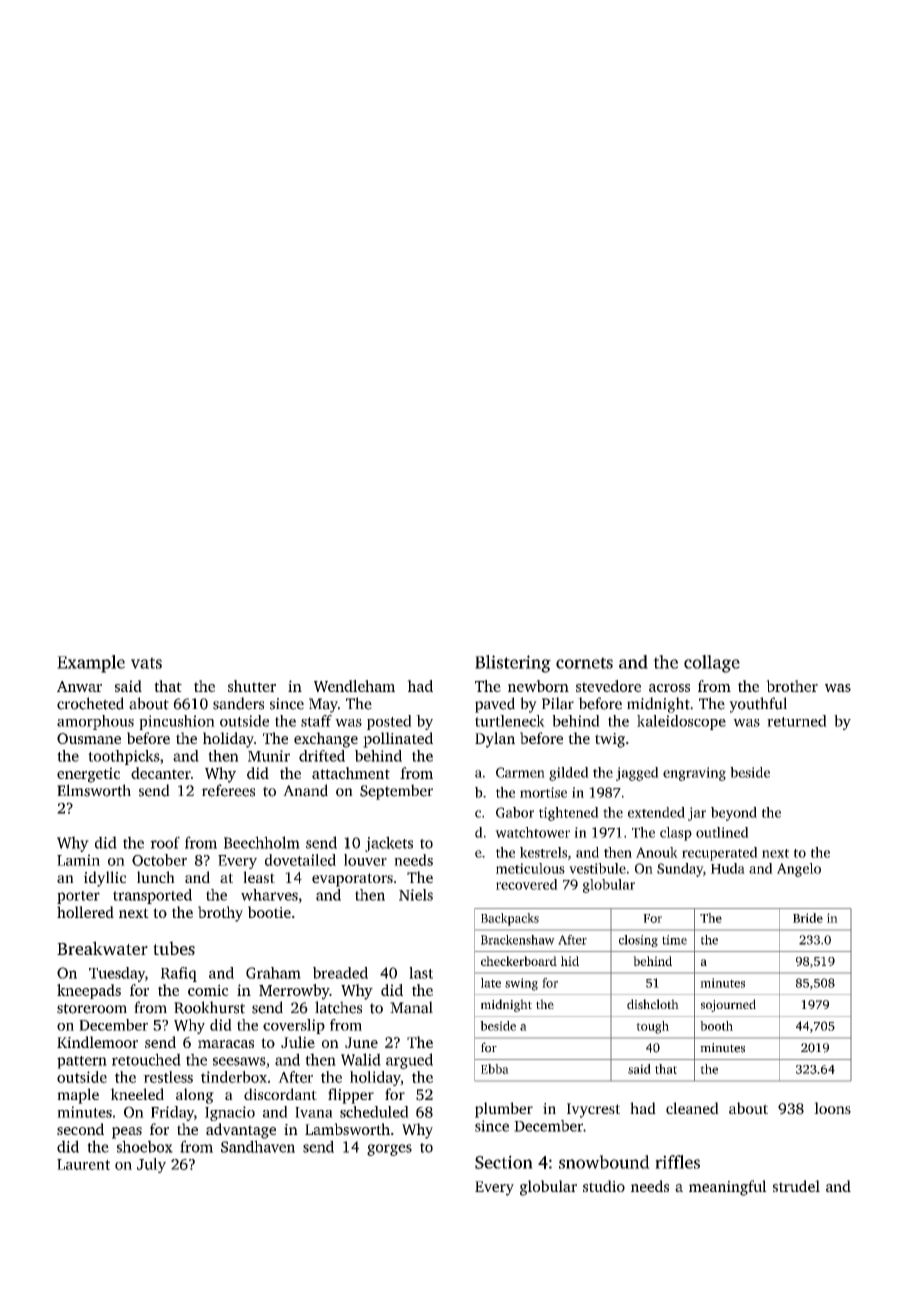 This page has height=1316, width=908. I want to click on July, so click(151, 1165).
